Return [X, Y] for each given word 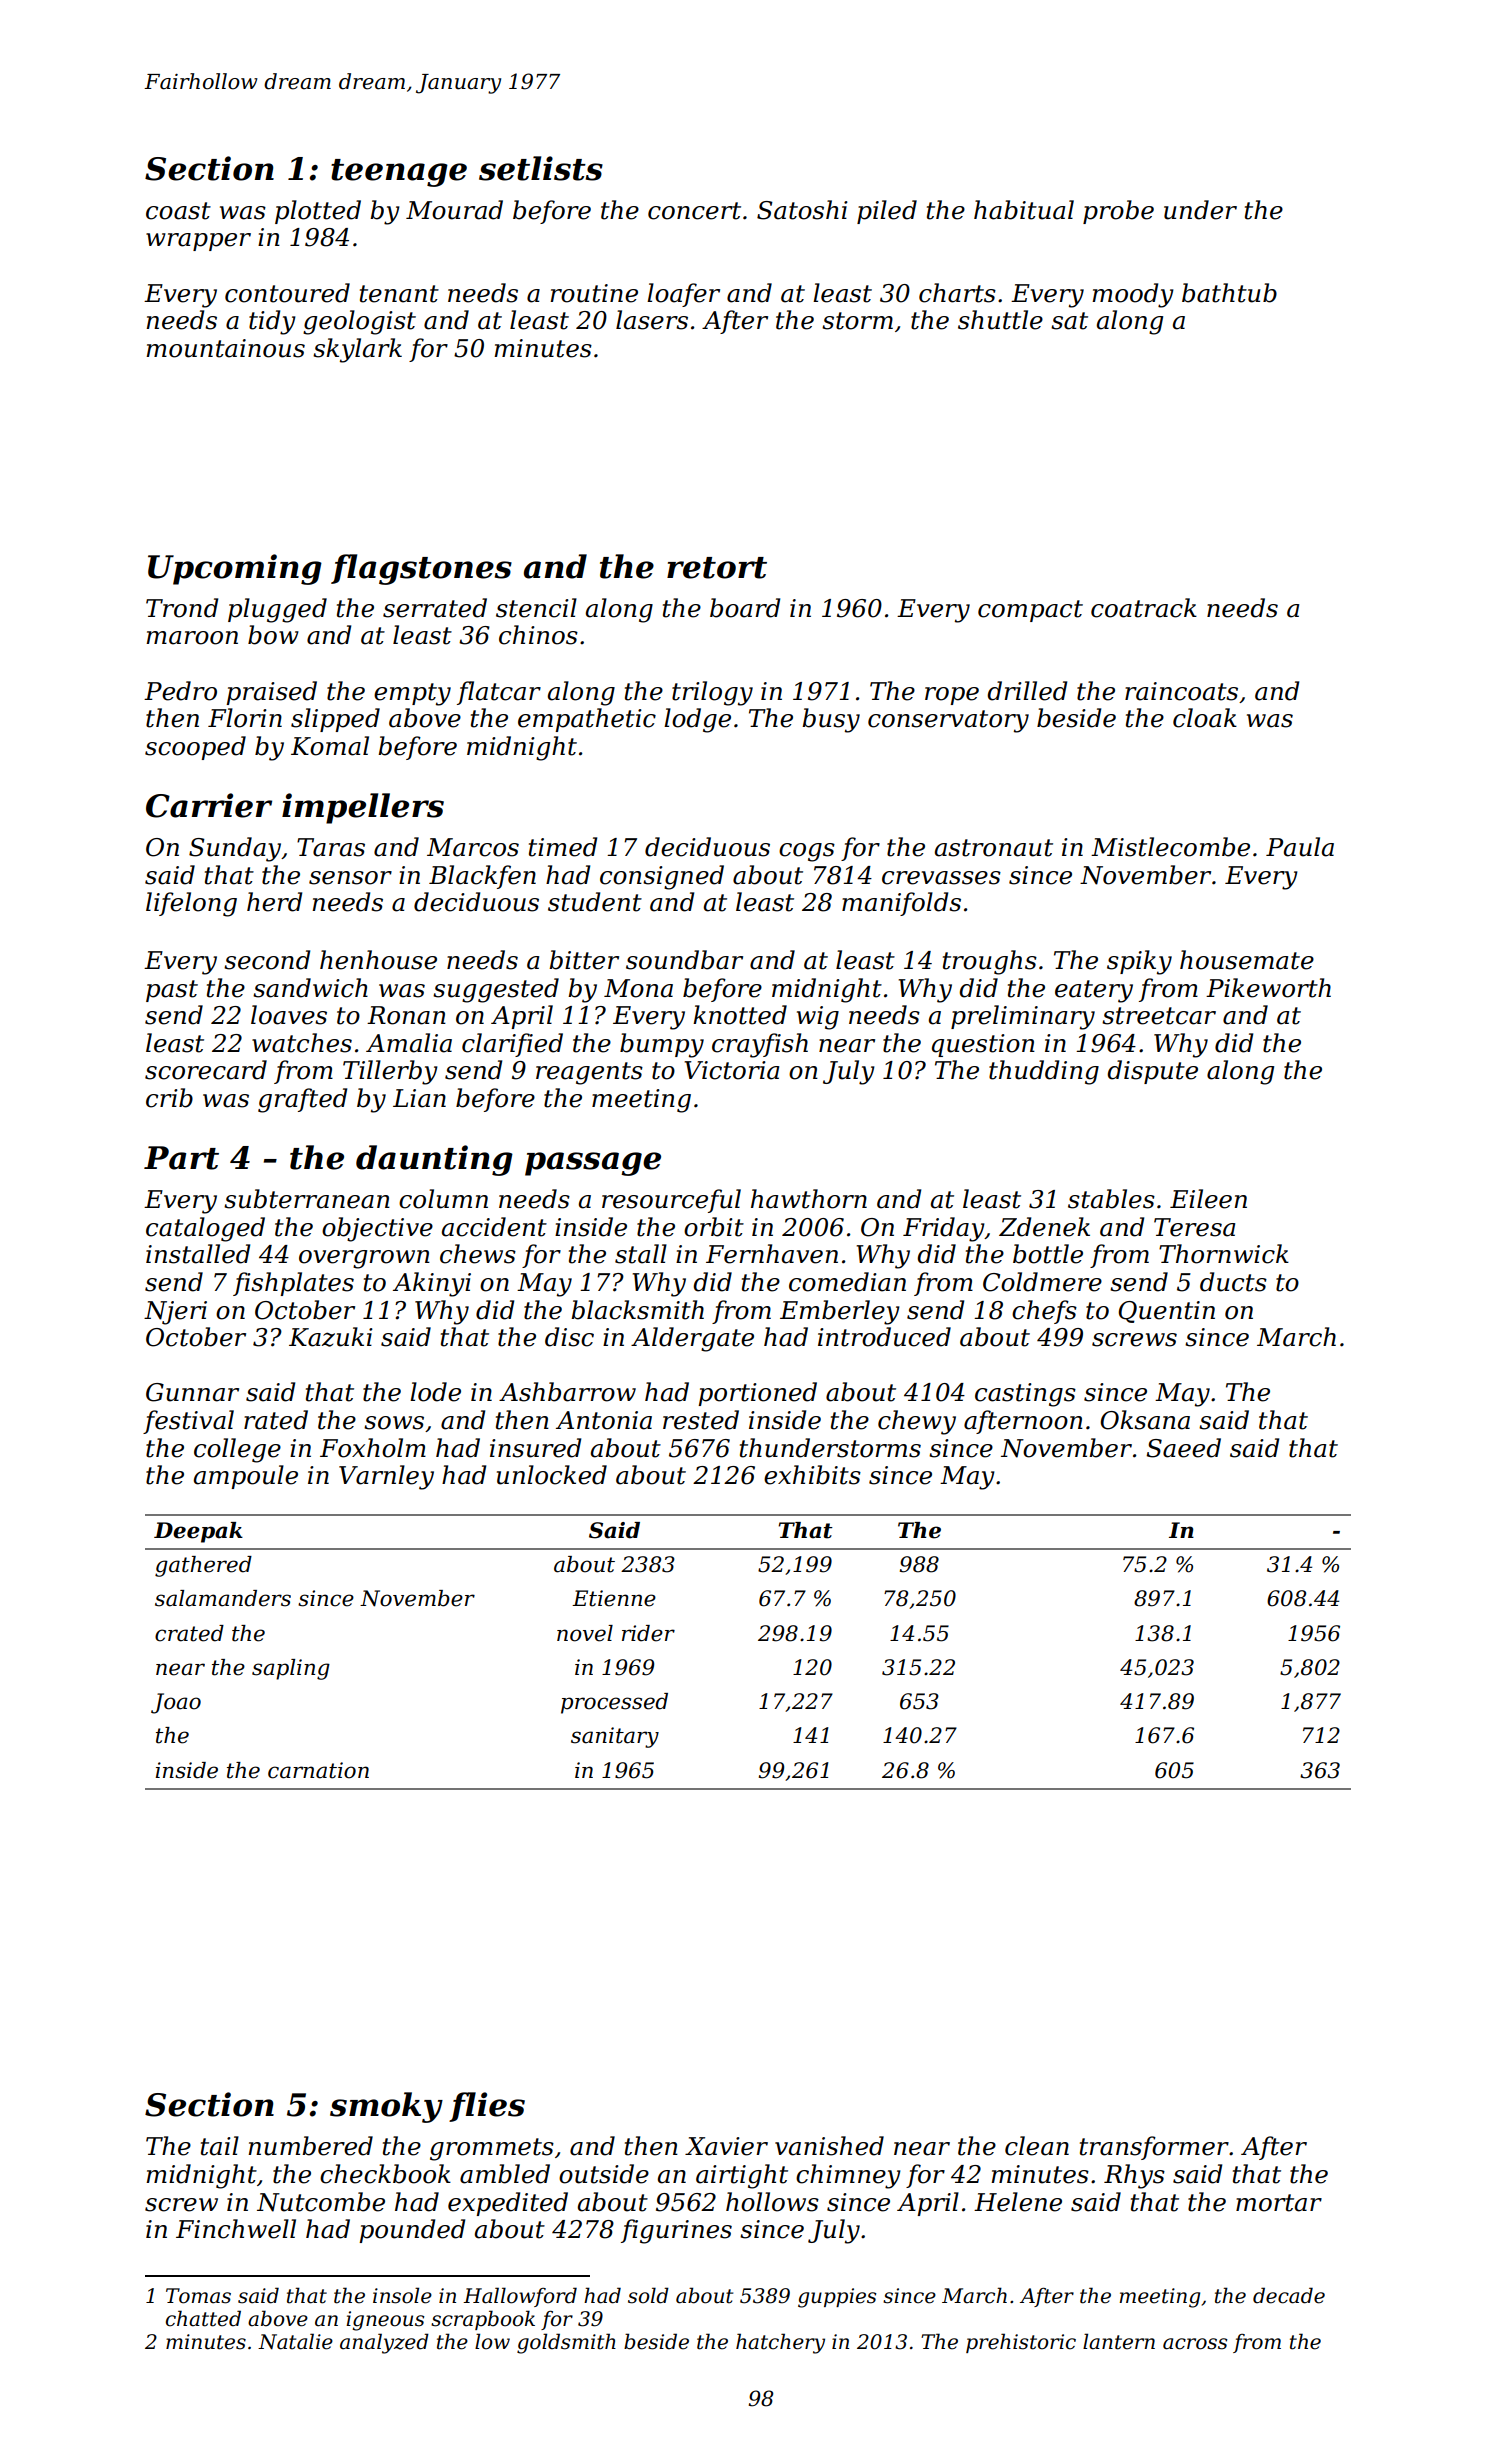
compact [1030, 611]
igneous [385, 2321]
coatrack [1144, 608]
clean [1037, 2146]
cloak [1205, 718]
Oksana [1145, 1420]
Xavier [726, 2146]
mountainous [225, 348]
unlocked [552, 1475]
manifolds [901, 904]
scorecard [206, 1070]
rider [648, 1633]
